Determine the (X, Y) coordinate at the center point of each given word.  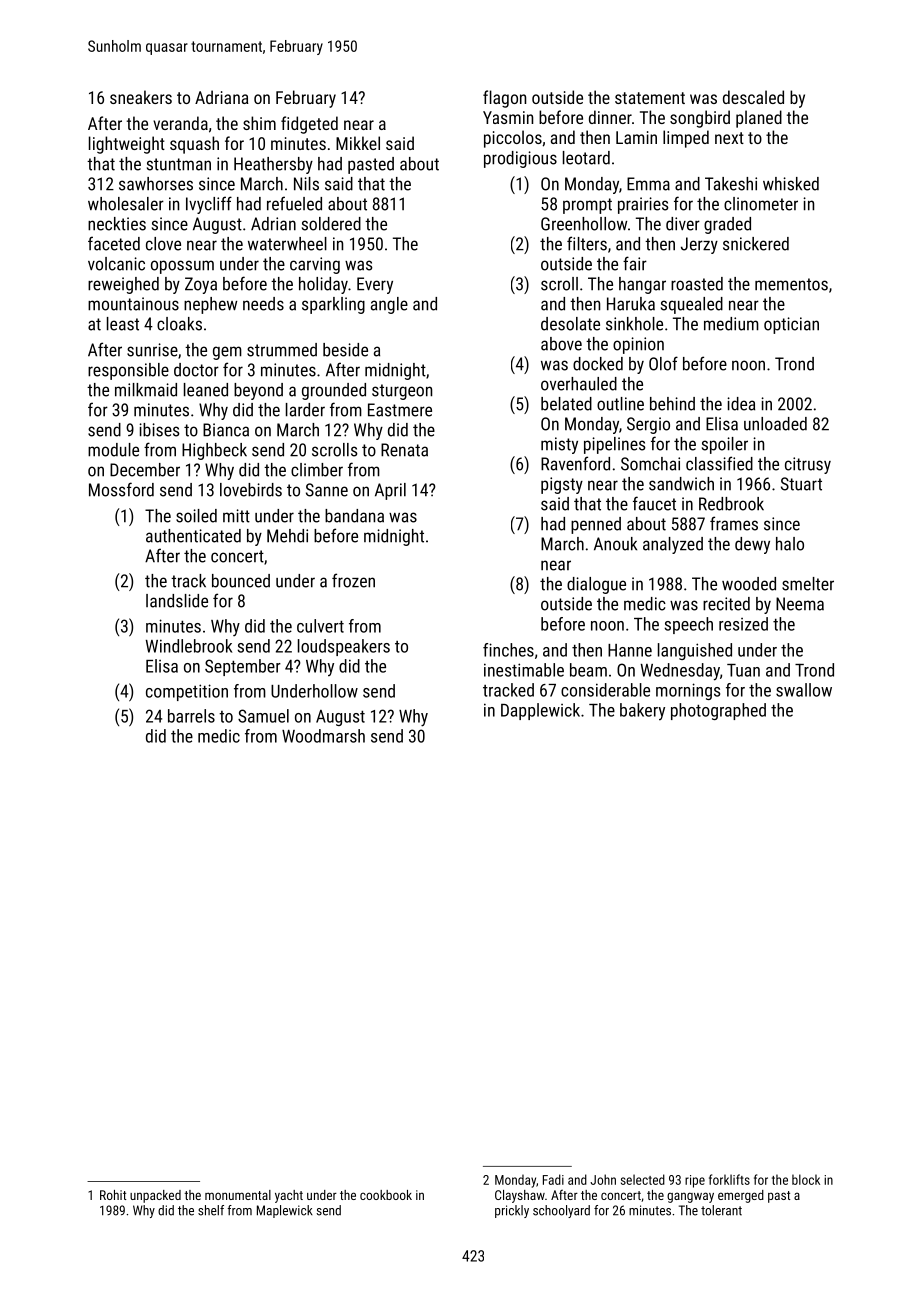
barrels (191, 716)
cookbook (386, 1195)
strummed (282, 350)
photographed (718, 711)
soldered (331, 224)
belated (566, 404)
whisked (791, 184)
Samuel (263, 716)
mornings (688, 691)
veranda (180, 123)
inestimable (524, 670)
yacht (289, 1196)
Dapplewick (540, 711)
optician (791, 325)
